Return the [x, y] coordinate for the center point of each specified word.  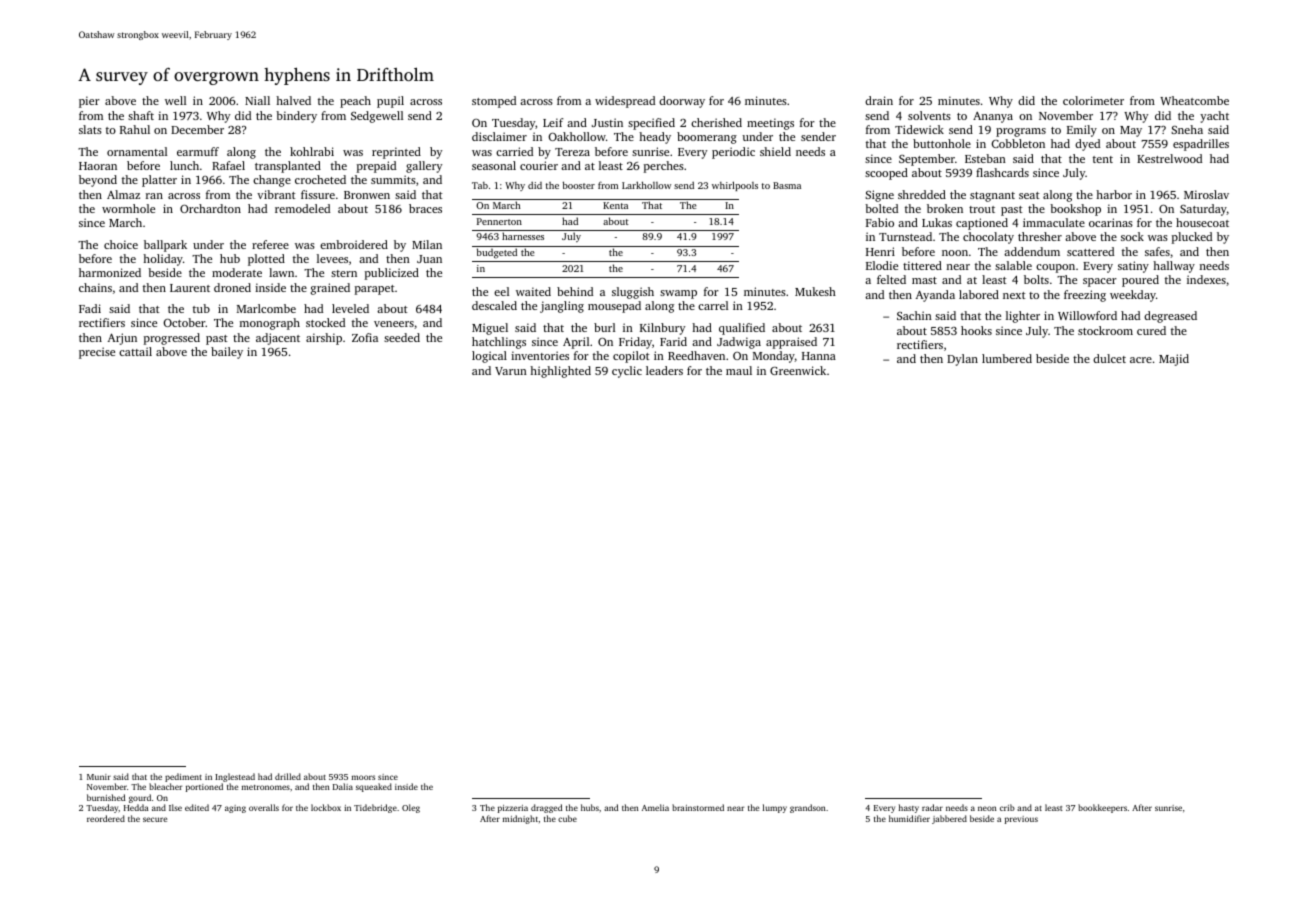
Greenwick [798, 370]
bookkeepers [1102, 808]
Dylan [962, 360]
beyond [98, 181]
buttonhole [942, 143]
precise [97, 353]
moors [363, 777]
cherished [716, 122]
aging [235, 809]
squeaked [374, 787]
